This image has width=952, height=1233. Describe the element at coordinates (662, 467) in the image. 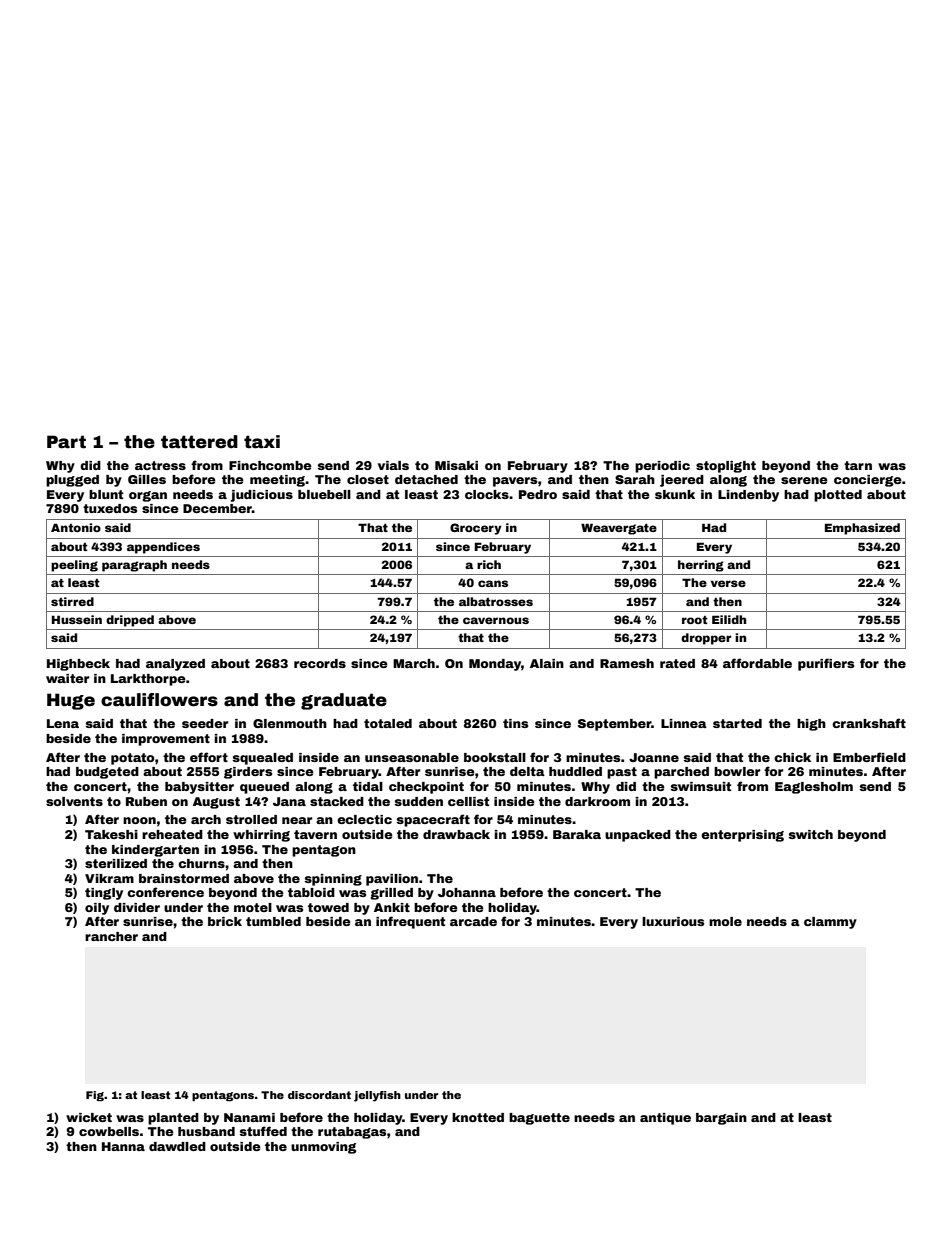

I see `periodic` at that location.
